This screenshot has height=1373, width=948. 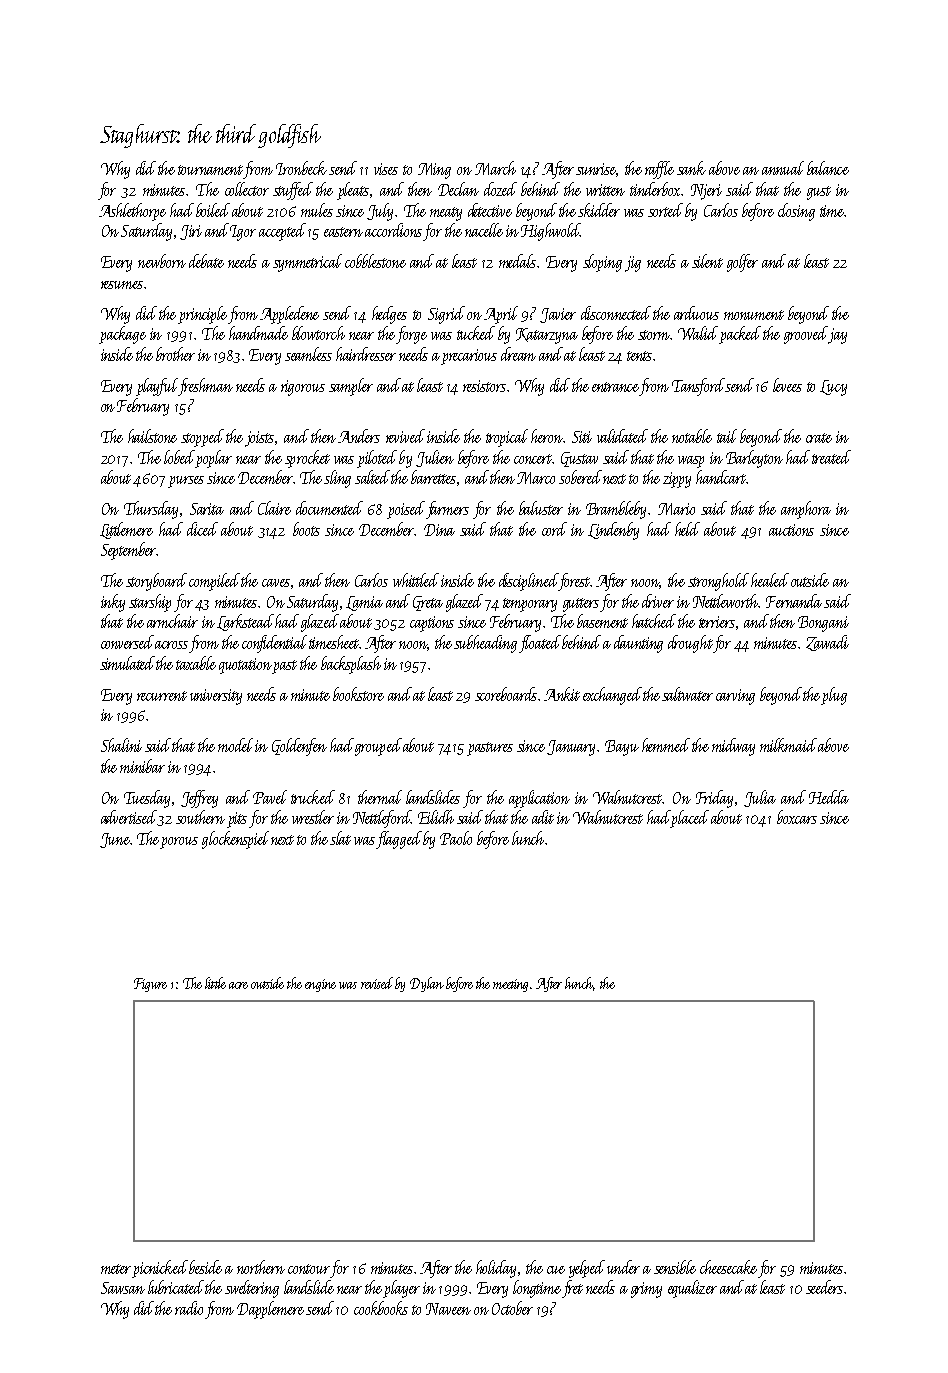 I want to click on adit, so click(x=543, y=817).
